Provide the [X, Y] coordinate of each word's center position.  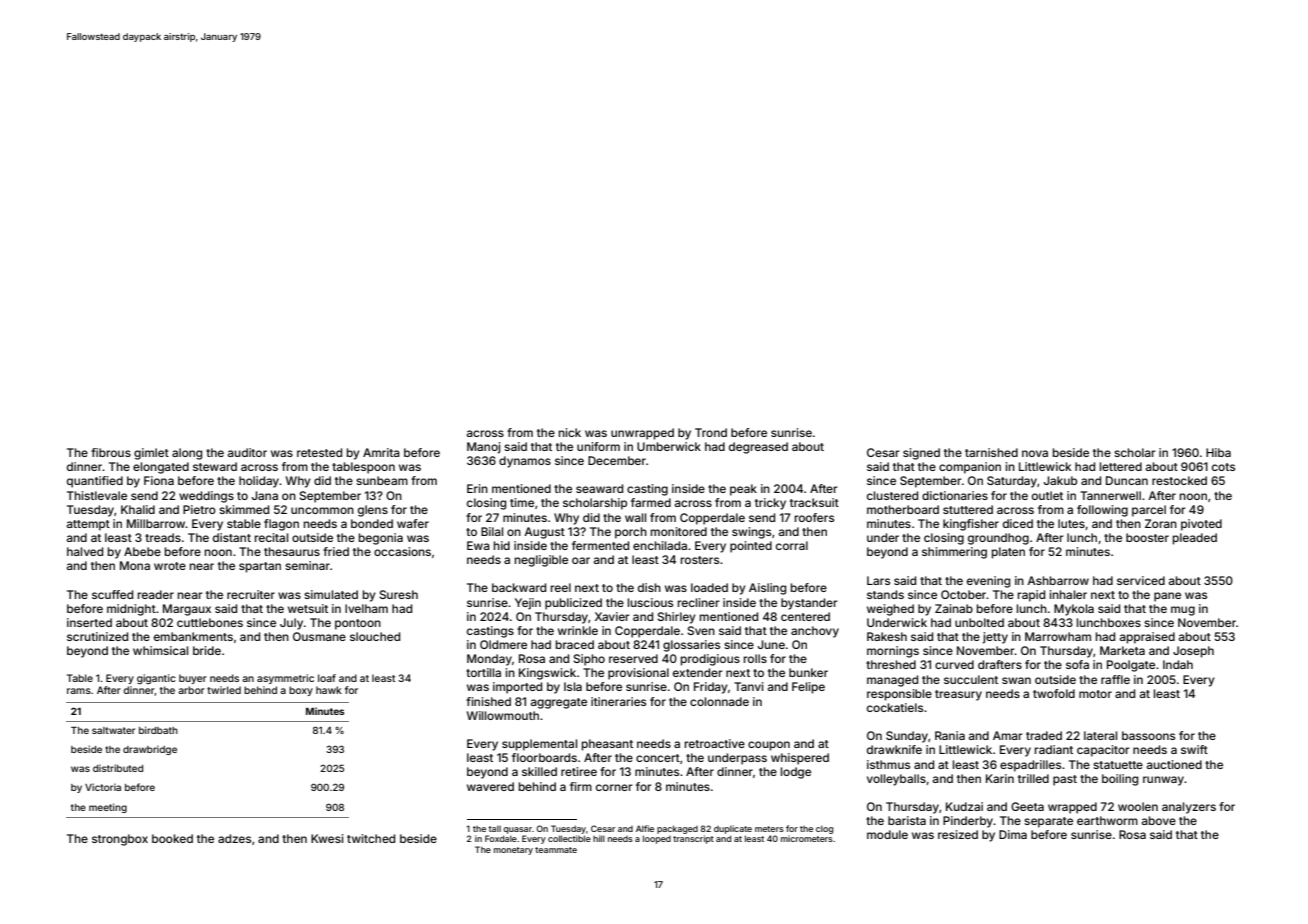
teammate [556, 850]
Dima [1013, 834]
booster [1147, 537]
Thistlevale [97, 495]
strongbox [120, 840]
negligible [541, 561]
